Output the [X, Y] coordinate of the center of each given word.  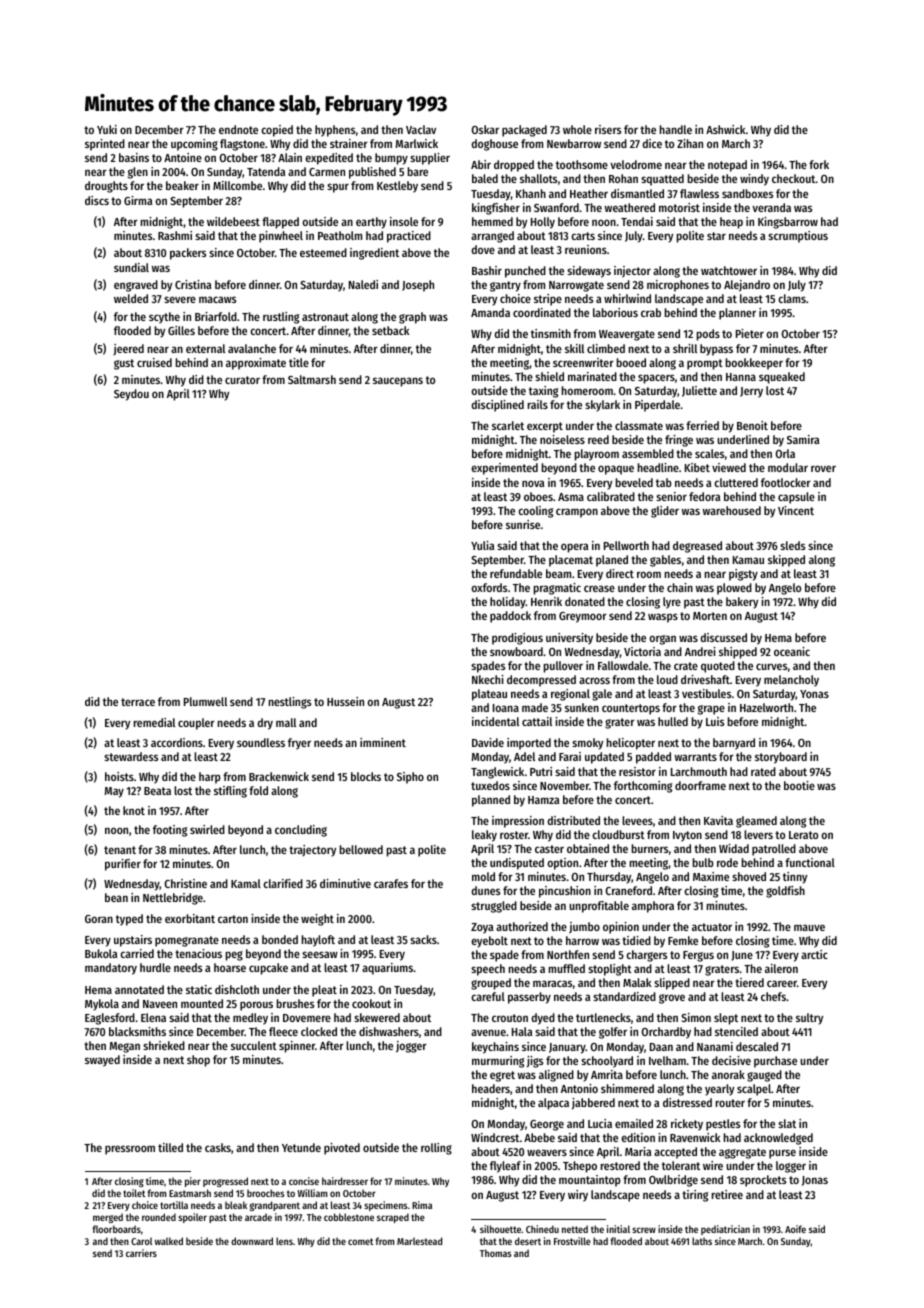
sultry [809, 1019]
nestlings [290, 703]
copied [277, 131]
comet [360, 1241]
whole [577, 129]
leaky [484, 836]
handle [676, 129]
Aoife [795, 1229]
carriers [141, 1253]
